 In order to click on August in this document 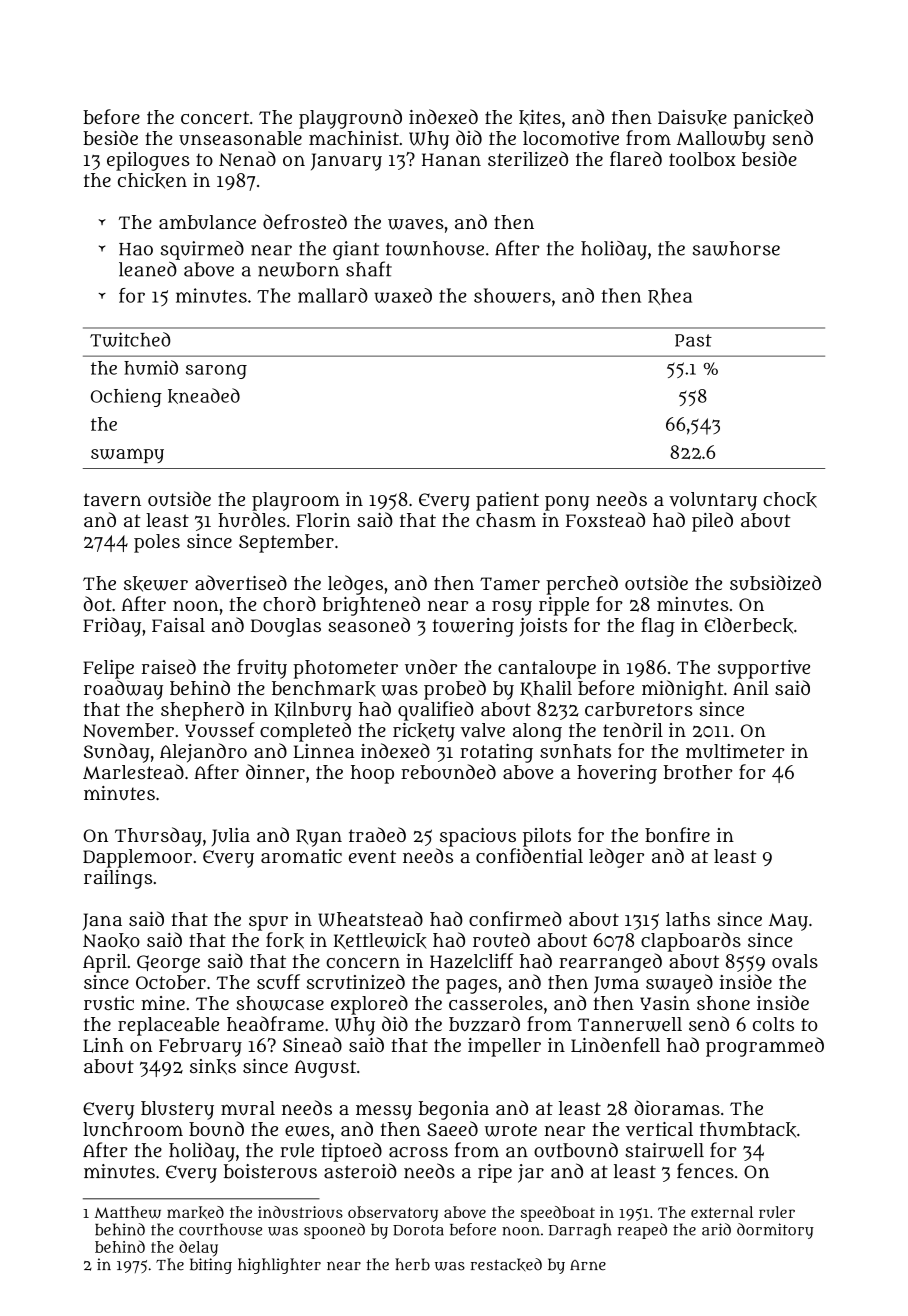, I will do `click(325, 1069)`.
